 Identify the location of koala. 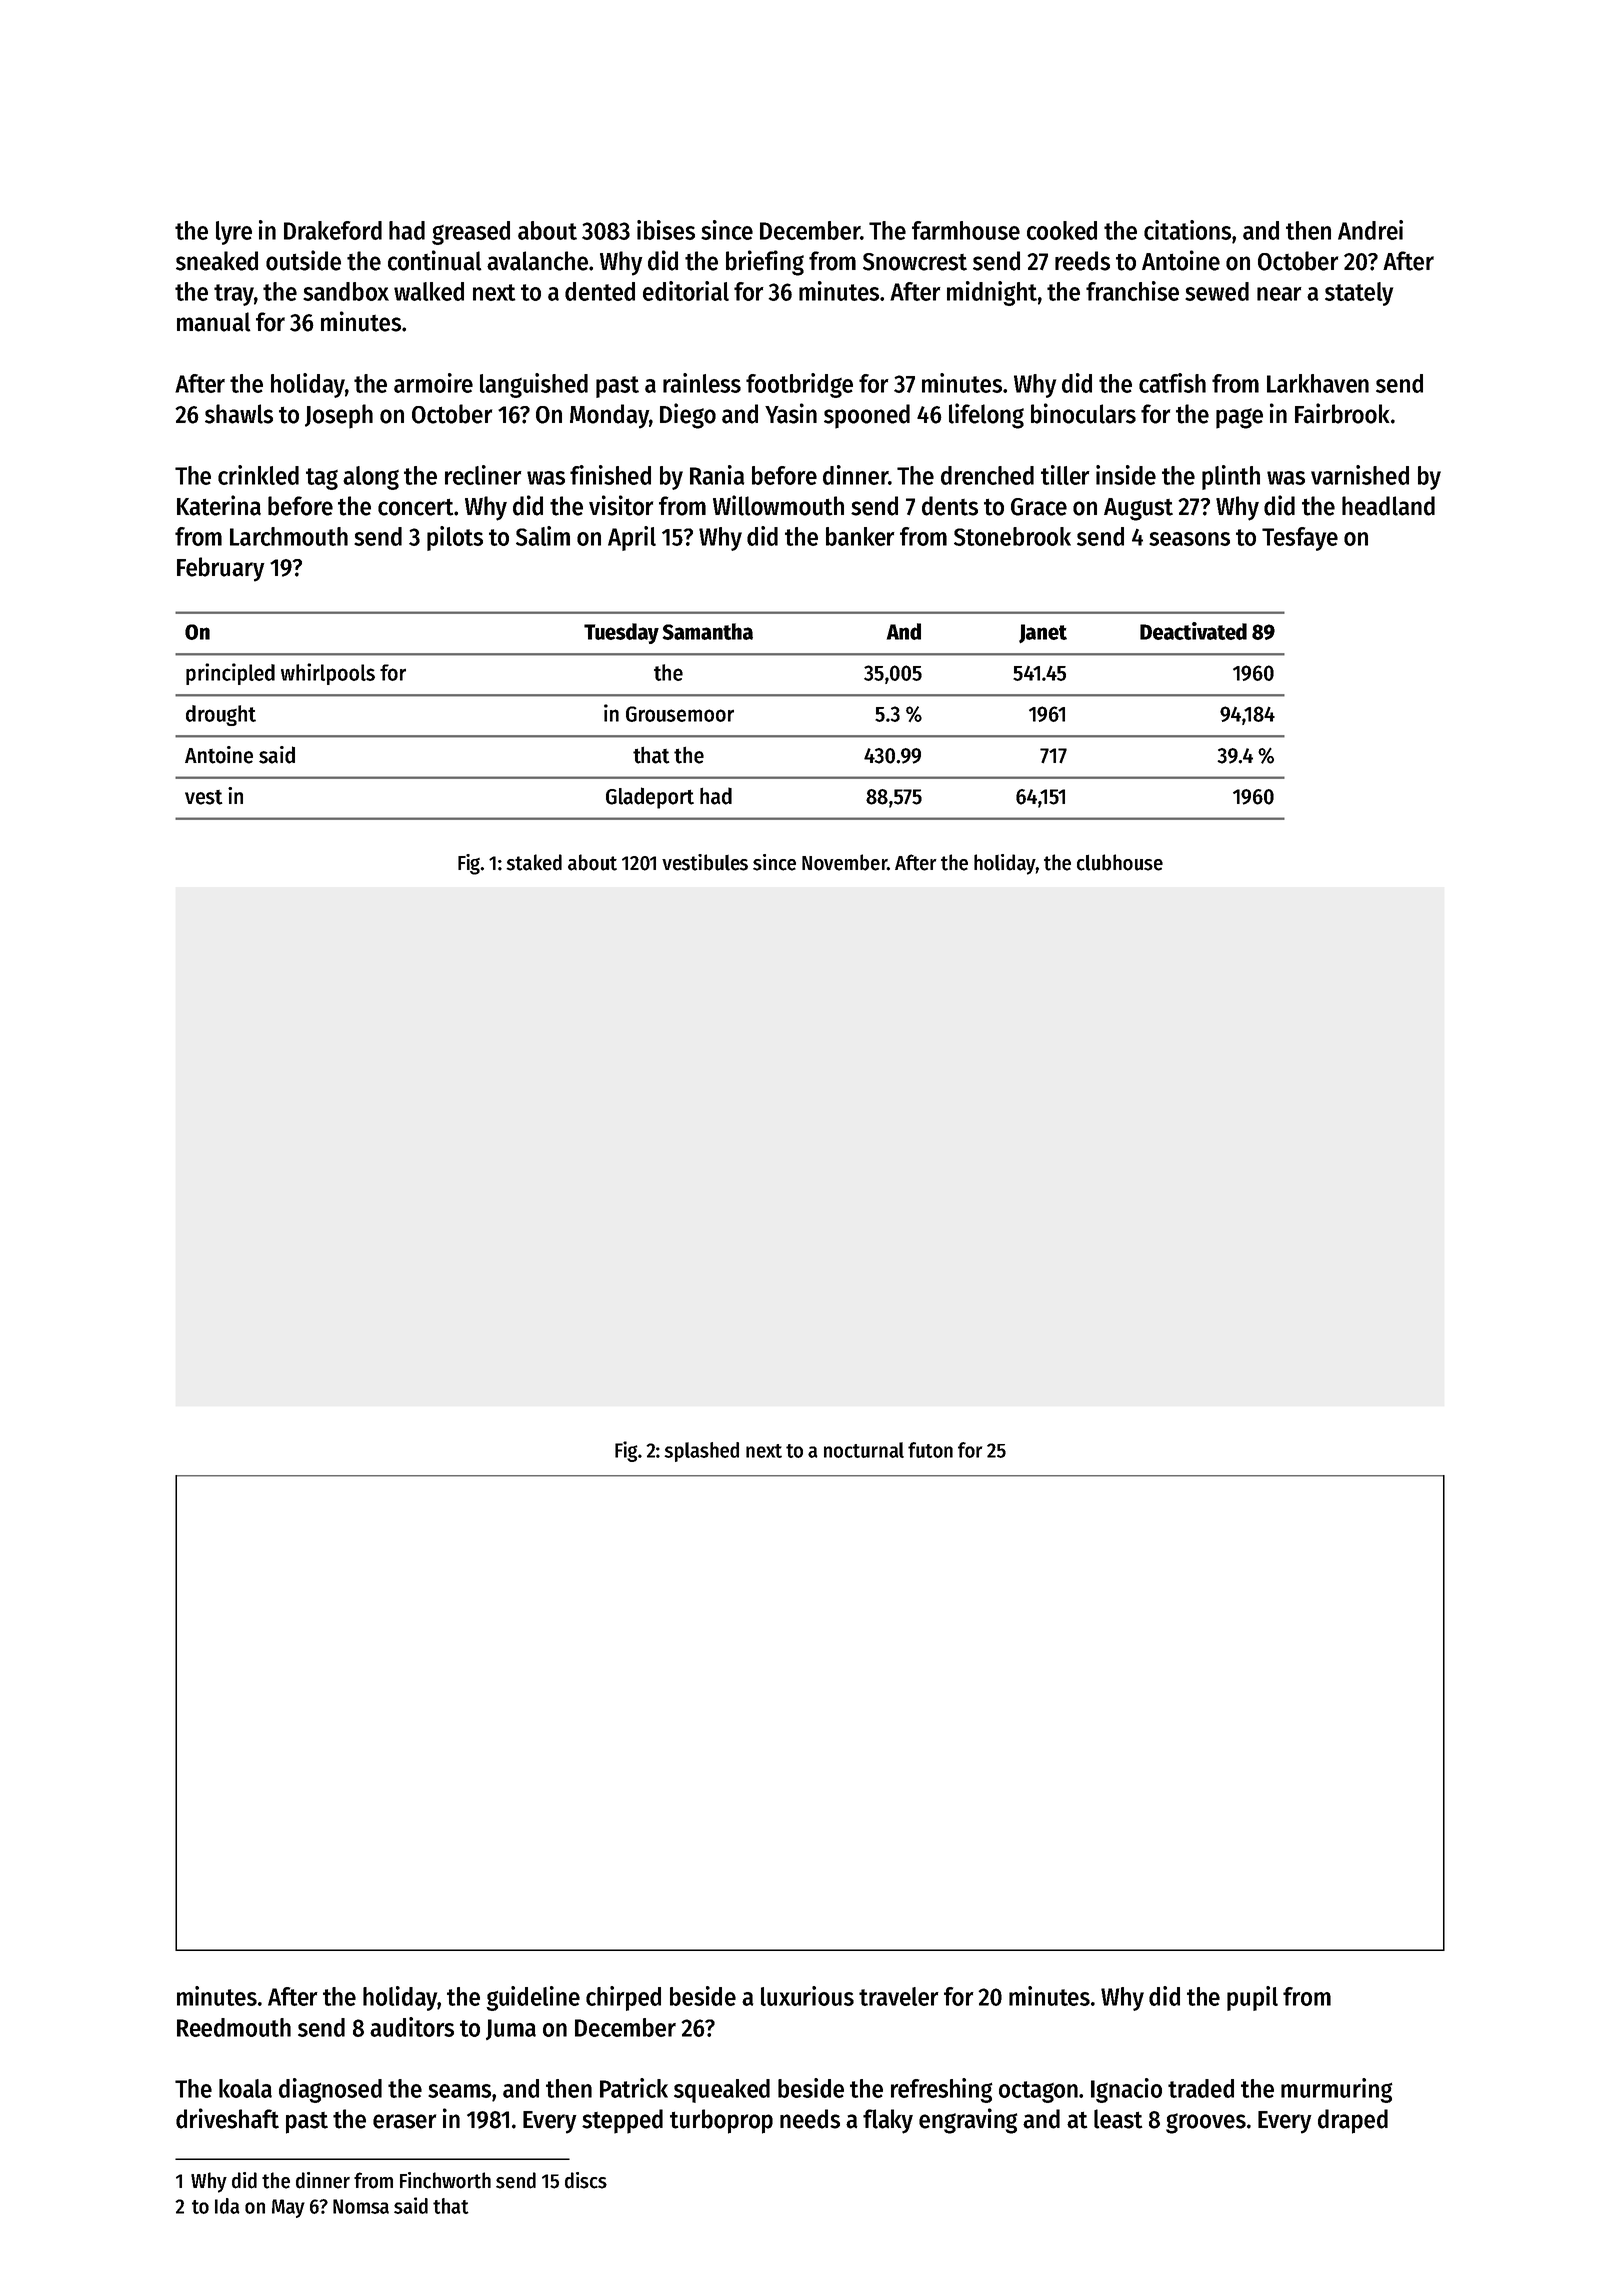
(245, 2088).
